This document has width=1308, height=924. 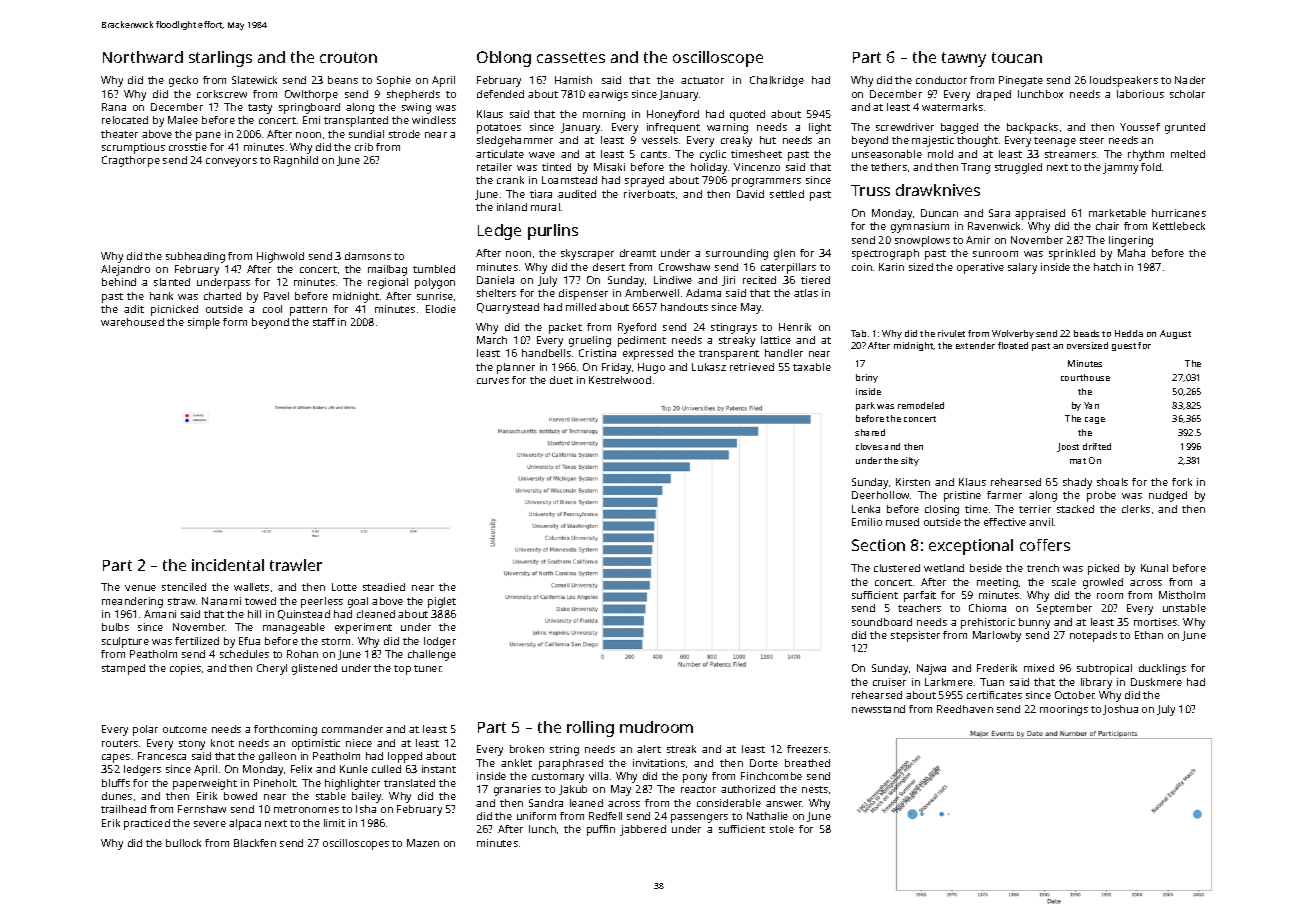 What do you see at coordinates (428, 668) in the document?
I see `tuner` at bounding box center [428, 668].
